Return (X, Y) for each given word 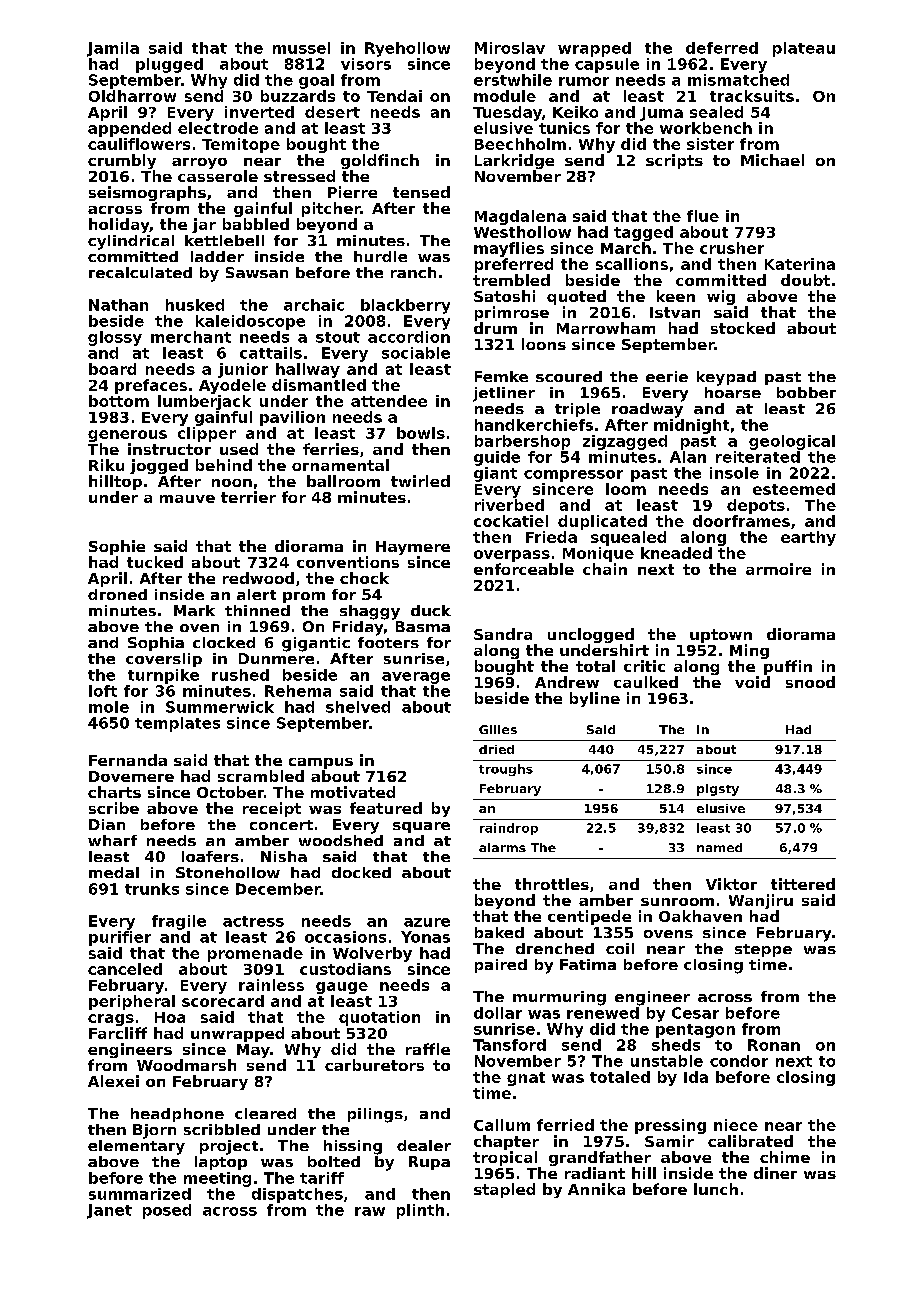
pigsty (718, 790)
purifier (120, 938)
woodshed (341, 840)
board (112, 369)
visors (366, 64)
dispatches (297, 1195)
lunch (716, 1189)
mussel (301, 48)
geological (792, 442)
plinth (420, 1211)
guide (497, 458)
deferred (722, 48)
